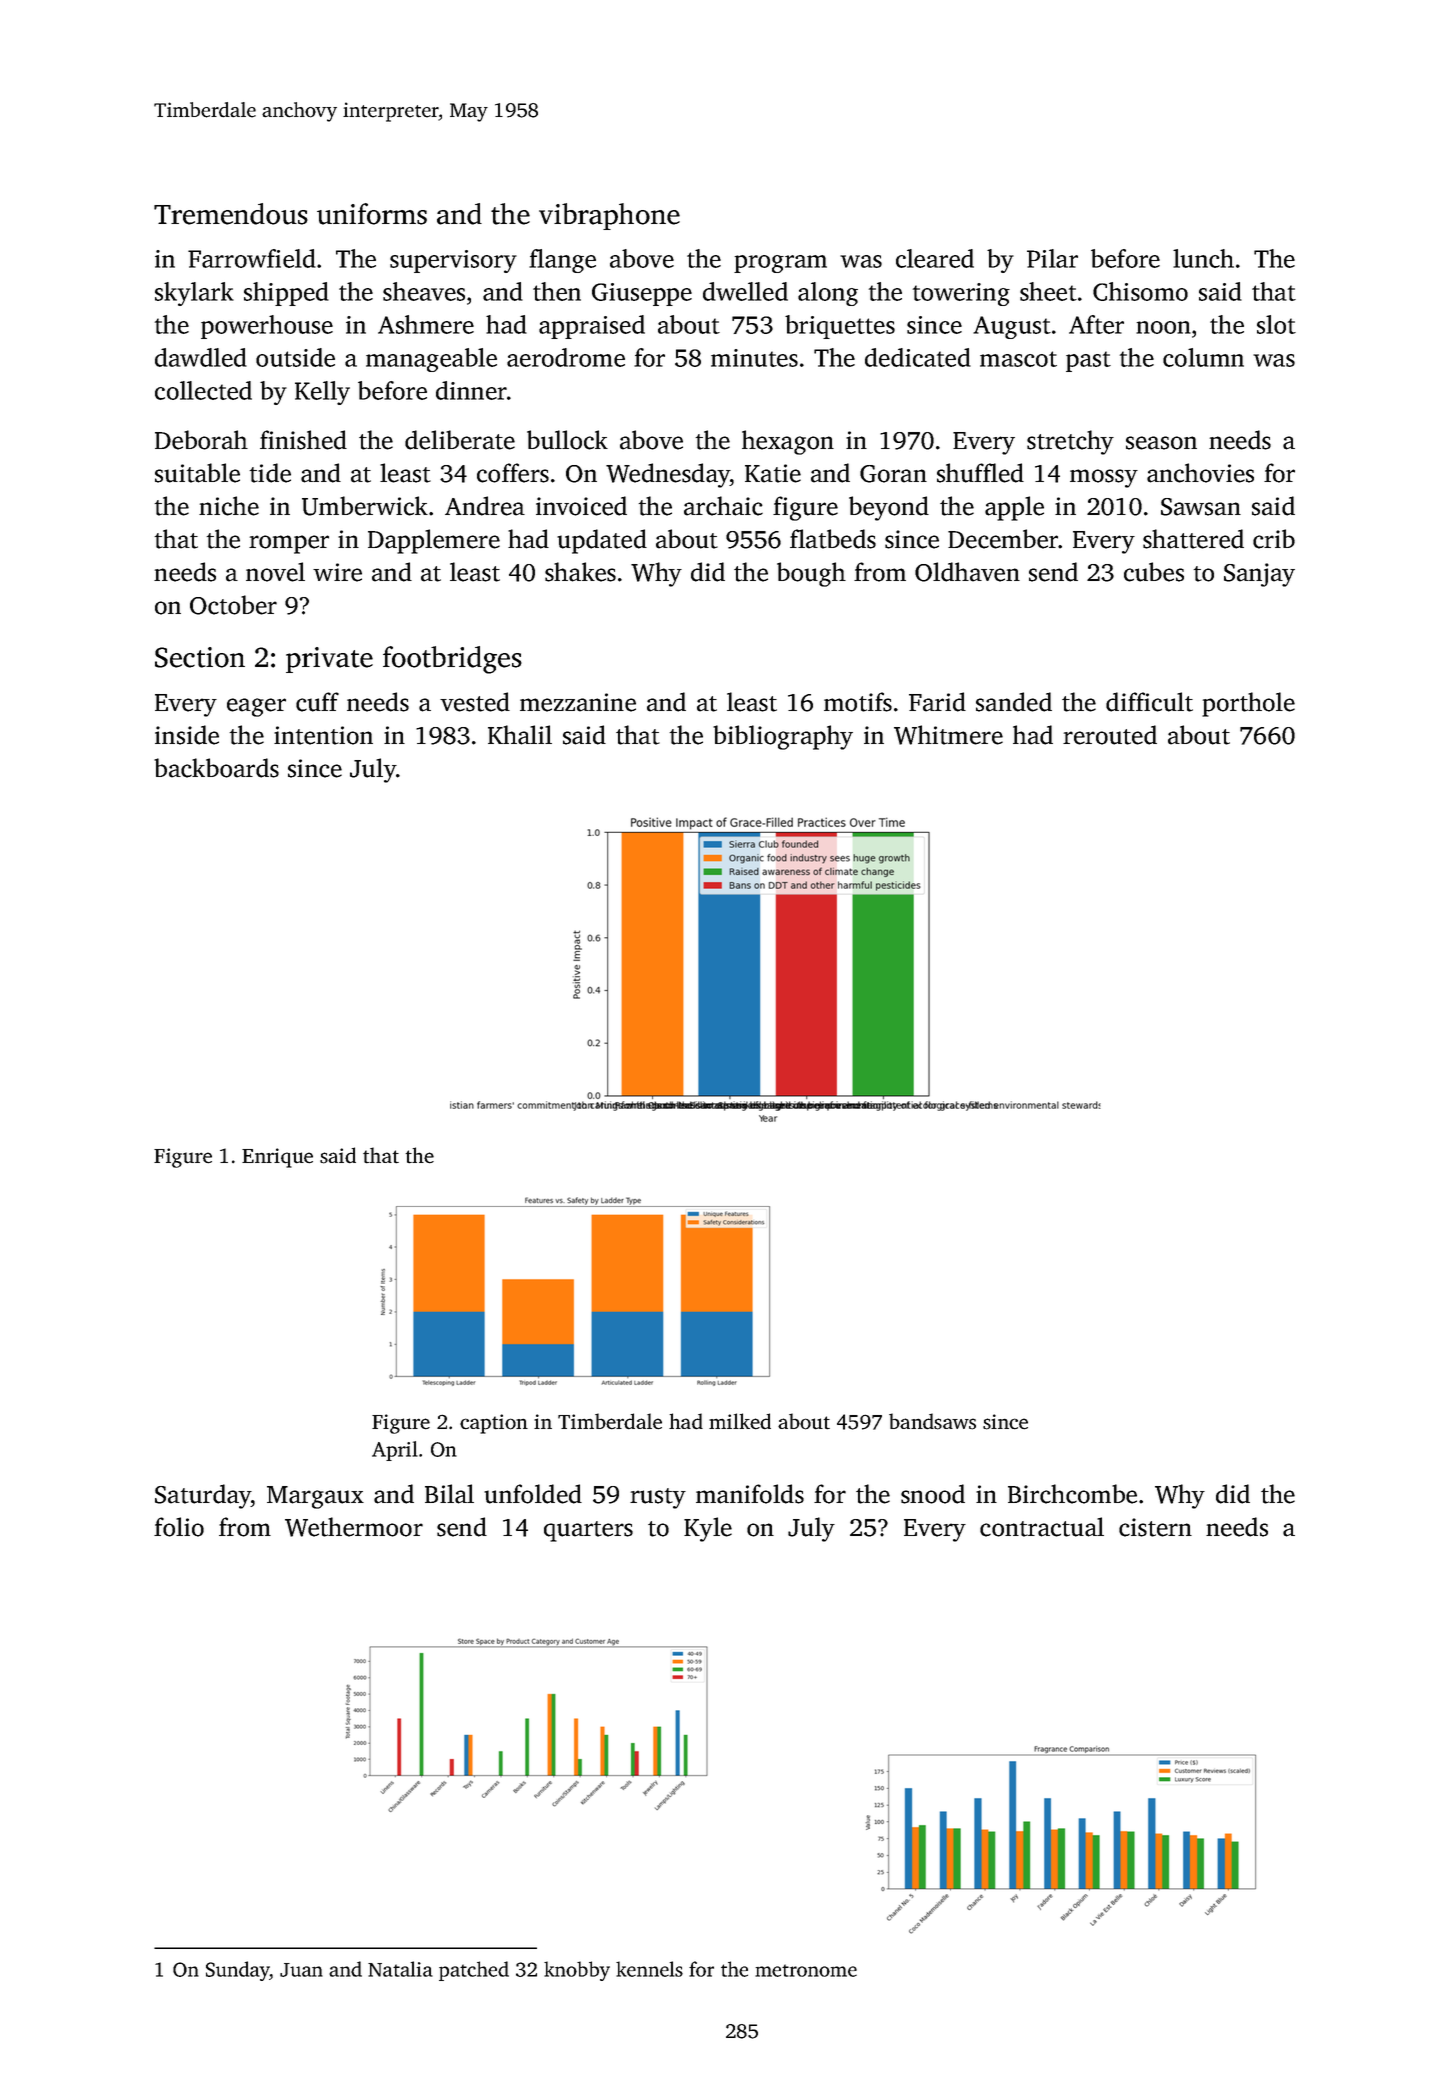 The width and height of the screenshot is (1450, 2100). What do you see at coordinates (745, 291) in the screenshot?
I see `dwelled` at bounding box center [745, 291].
